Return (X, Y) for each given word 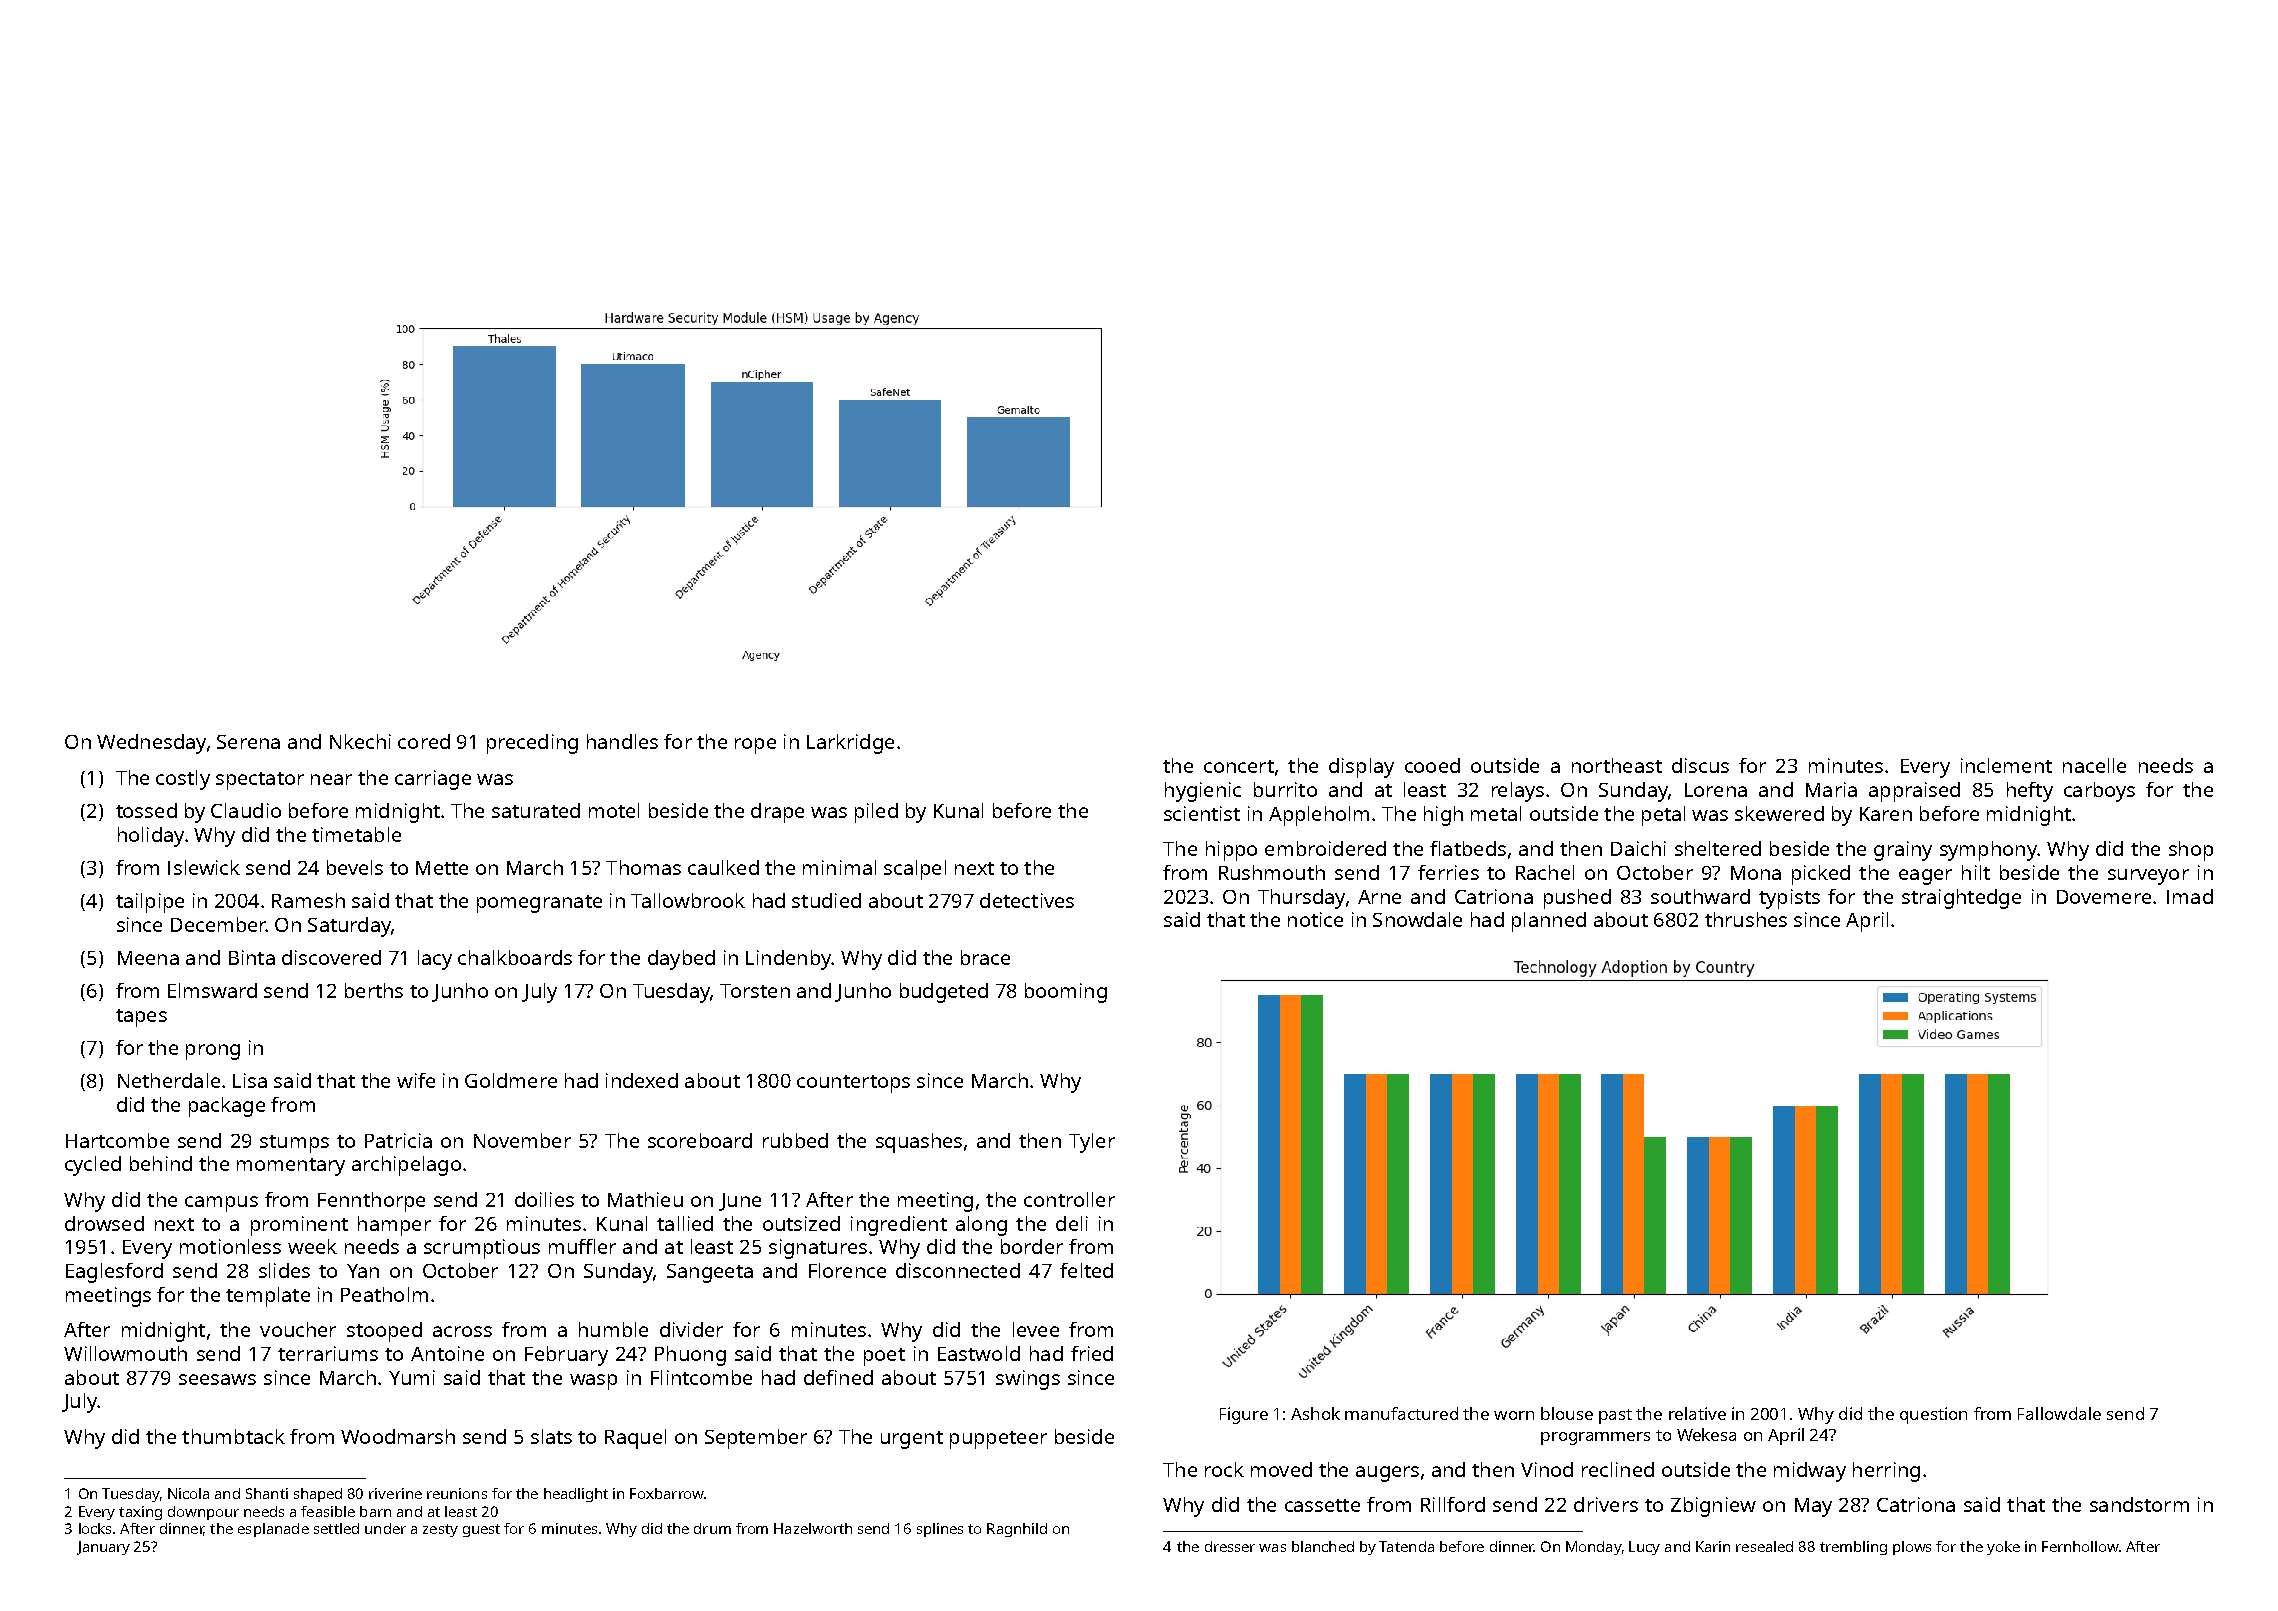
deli (1072, 1223)
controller (1069, 1199)
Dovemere (2104, 897)
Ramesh (308, 900)
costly (183, 780)
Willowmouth (125, 1353)
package (227, 1107)
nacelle (2094, 765)
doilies (544, 1199)
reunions (457, 1493)
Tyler (1092, 1143)
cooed (1432, 765)
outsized (801, 1223)
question (1933, 1415)
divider (691, 1329)
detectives (1027, 900)
